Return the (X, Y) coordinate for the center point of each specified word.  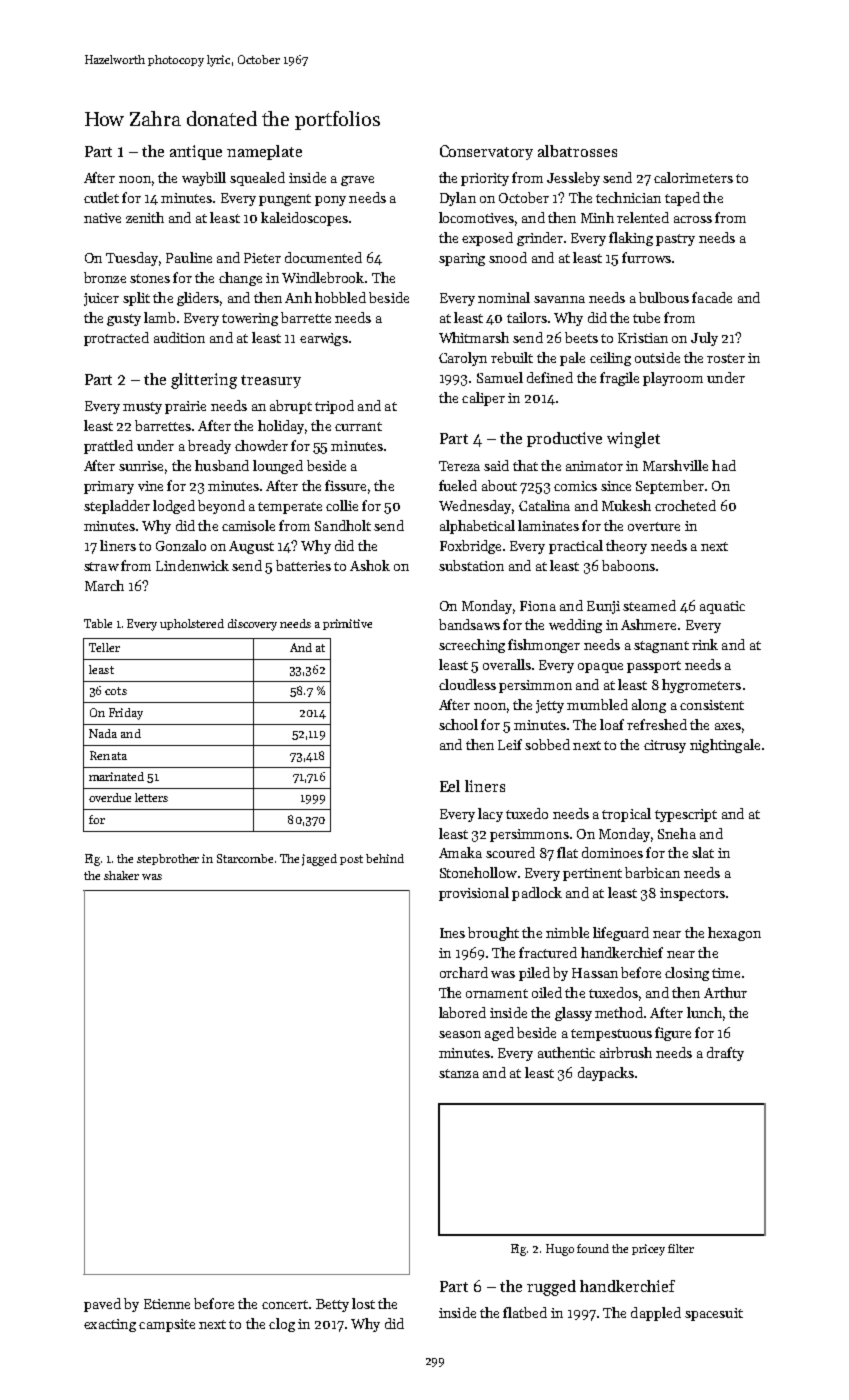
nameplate (264, 152)
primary (109, 487)
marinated (116, 776)
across (693, 219)
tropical (626, 815)
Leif (510, 744)
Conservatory (486, 152)
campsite (167, 1325)
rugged (551, 1288)
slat (703, 852)
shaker (121, 875)
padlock (537, 894)
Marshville (675, 465)
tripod (334, 407)
